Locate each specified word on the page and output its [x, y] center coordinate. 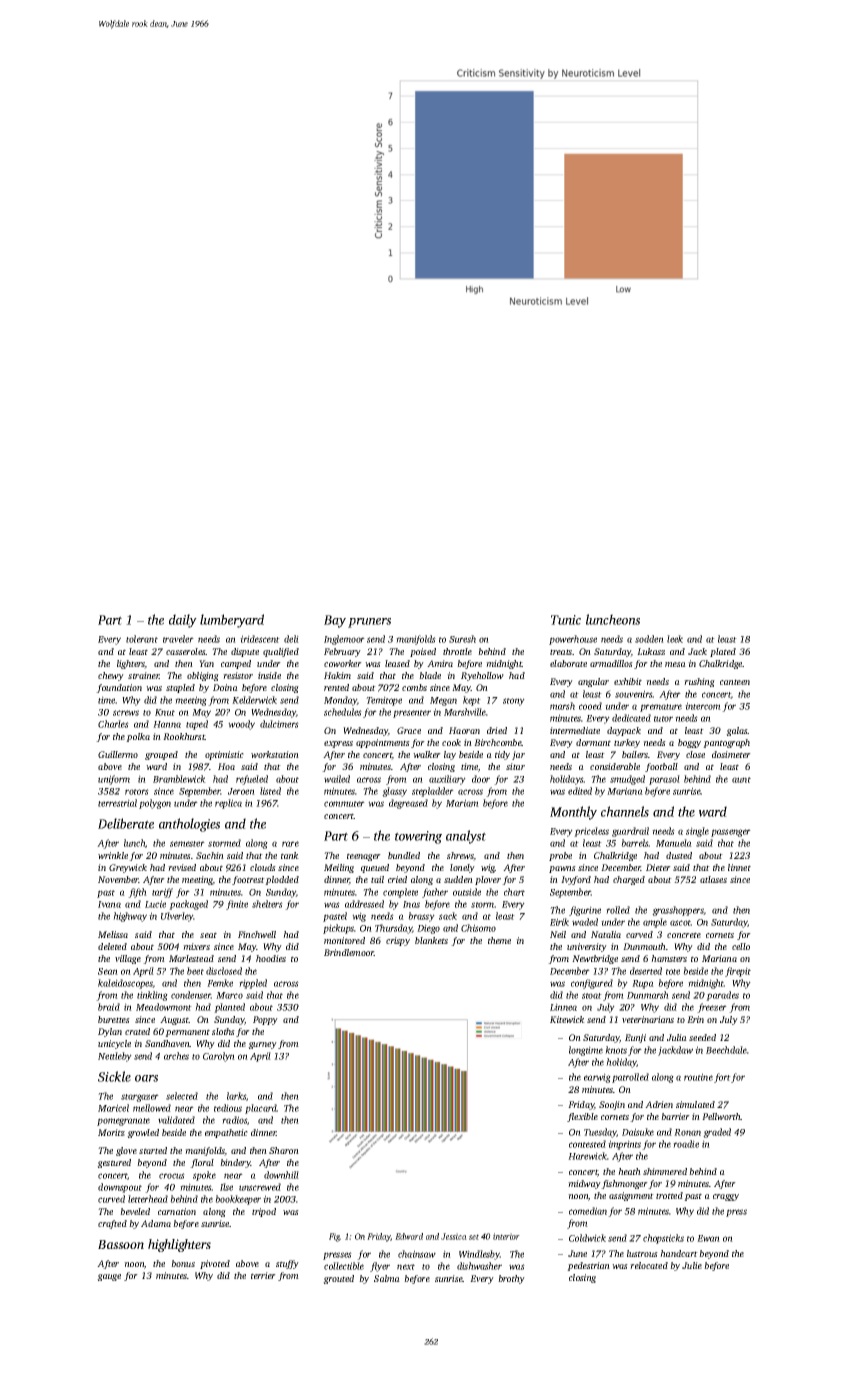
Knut [165, 712]
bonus [183, 1263]
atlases [713, 879]
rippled [253, 984]
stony [514, 702]
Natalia [606, 934]
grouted [338, 1279]
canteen [735, 682]
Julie [692, 1265]
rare [290, 844]
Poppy [265, 1020]
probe [560, 856]
